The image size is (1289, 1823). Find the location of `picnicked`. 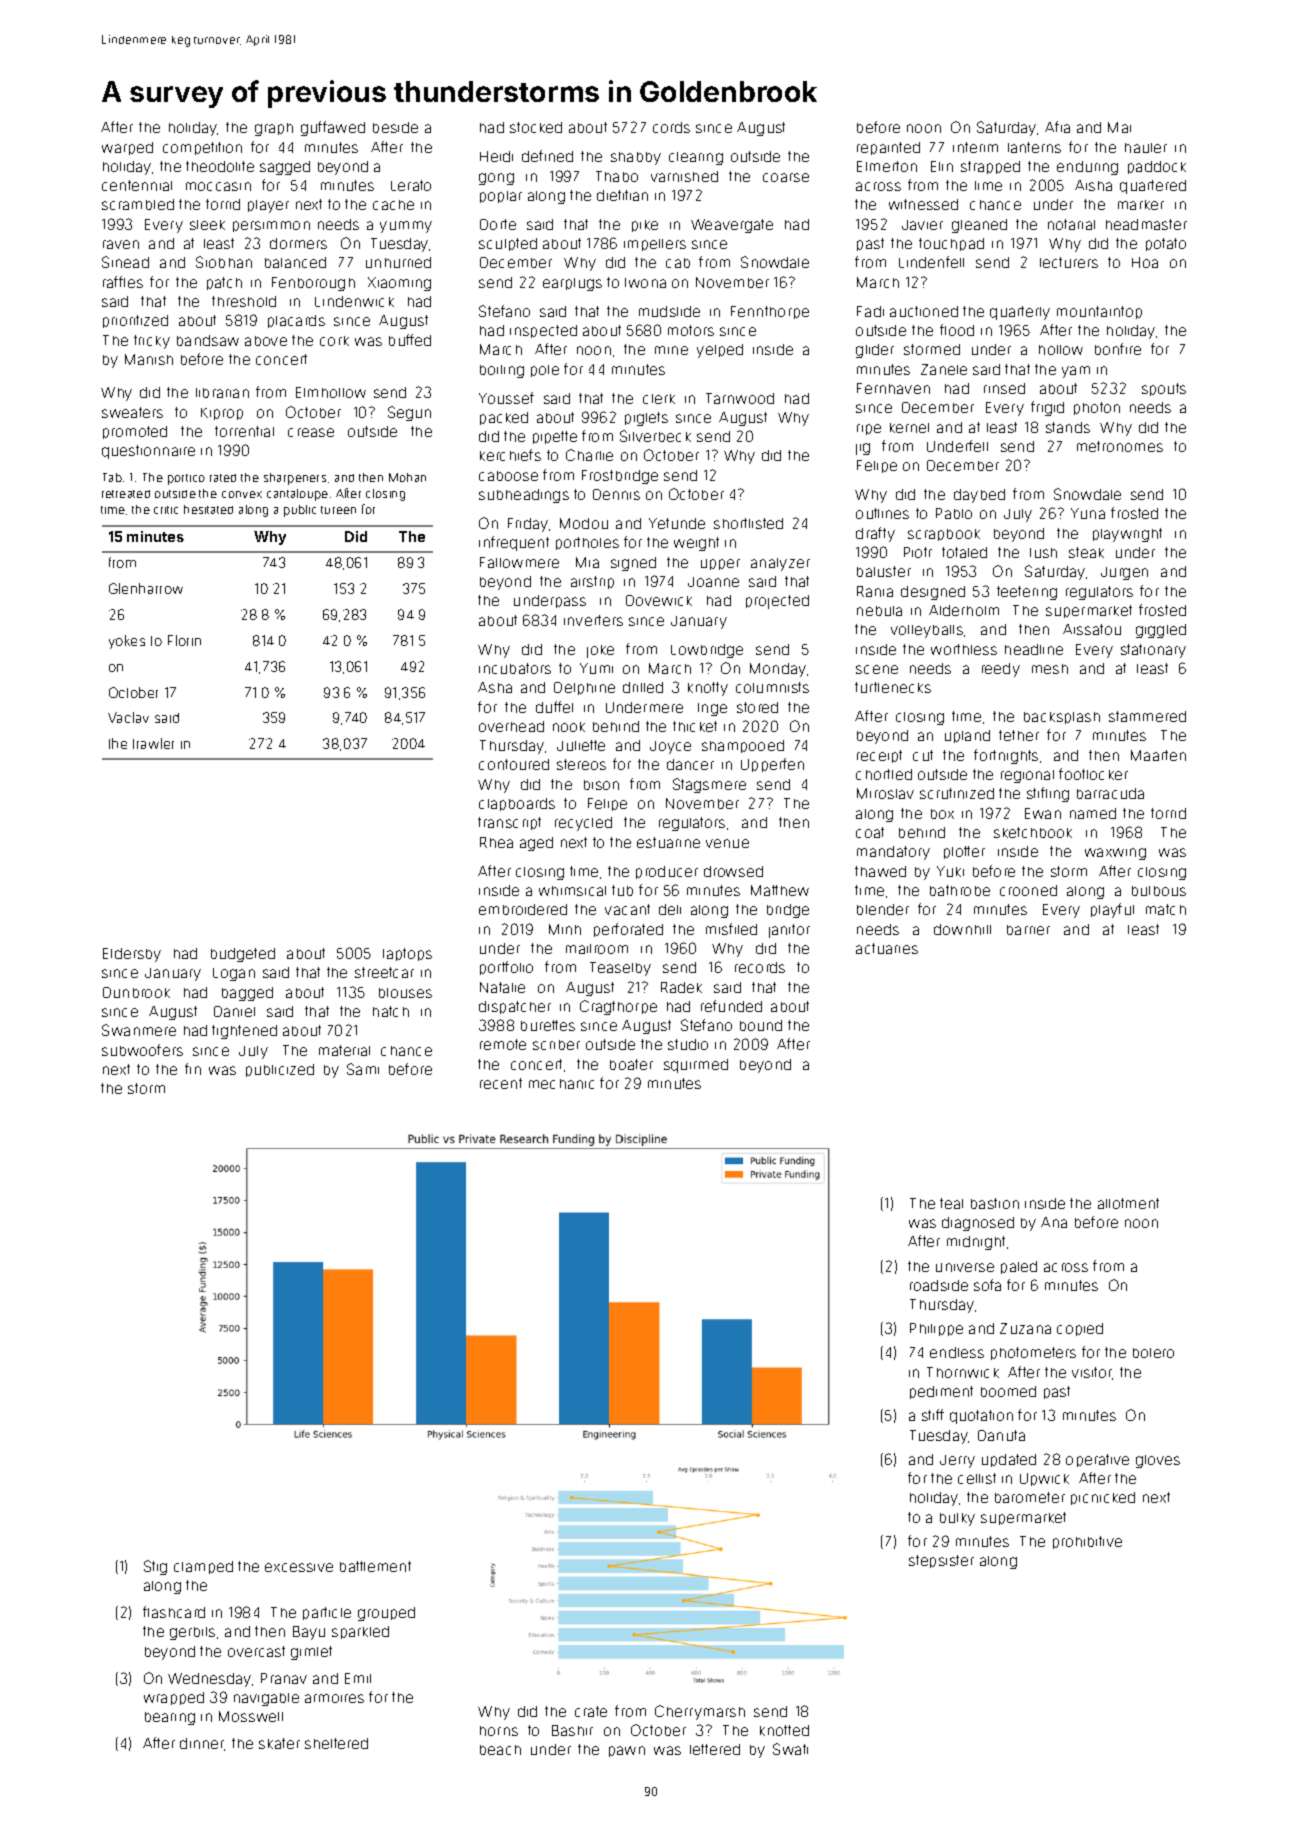

picnicked is located at coordinates (1103, 1498).
